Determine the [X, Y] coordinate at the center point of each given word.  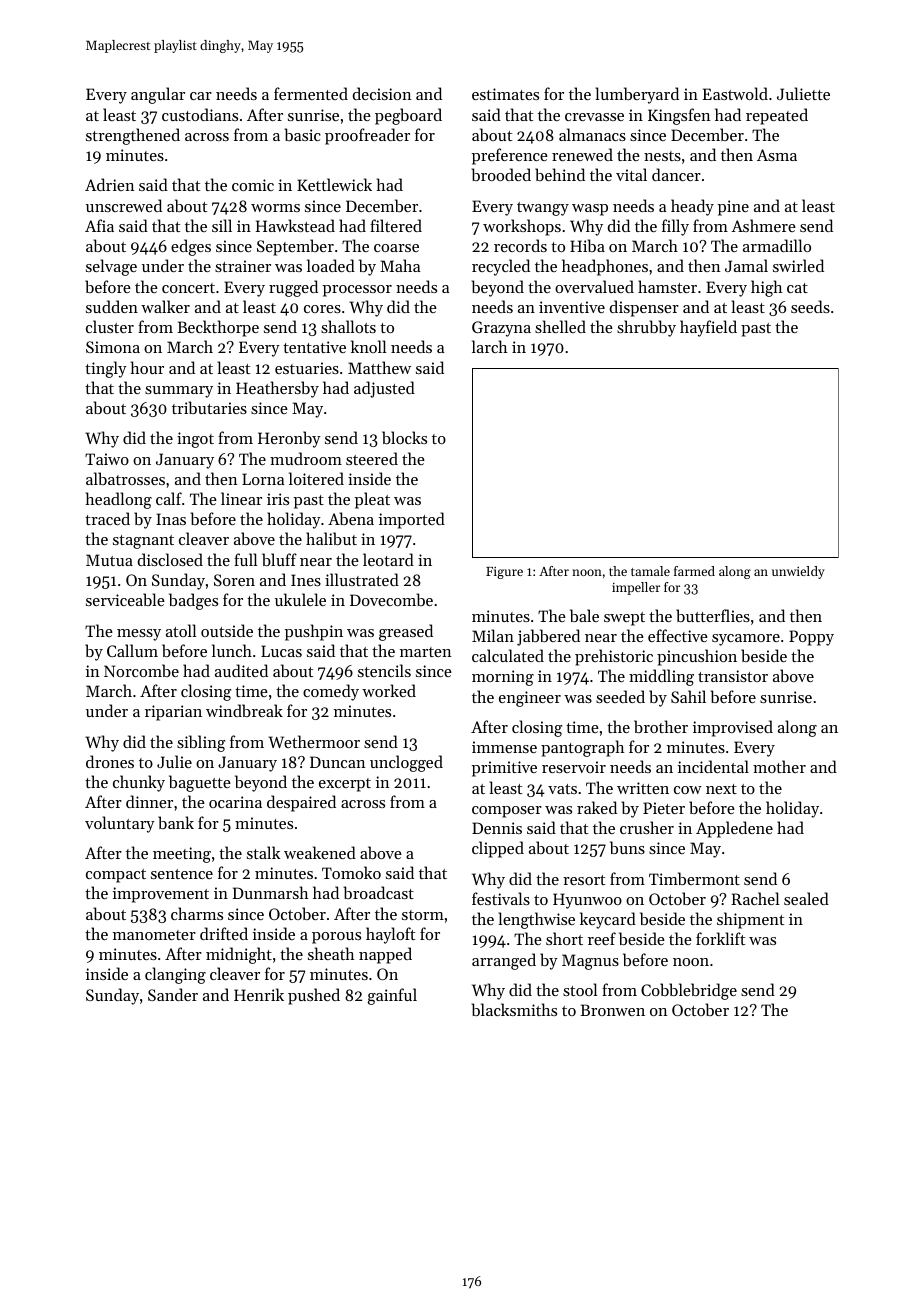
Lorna [263, 479]
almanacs [592, 134]
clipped [498, 849]
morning [503, 678]
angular [158, 95]
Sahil [688, 696]
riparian [173, 713]
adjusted [384, 389]
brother [661, 726]
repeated [777, 116]
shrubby [646, 328]
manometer [154, 935]
